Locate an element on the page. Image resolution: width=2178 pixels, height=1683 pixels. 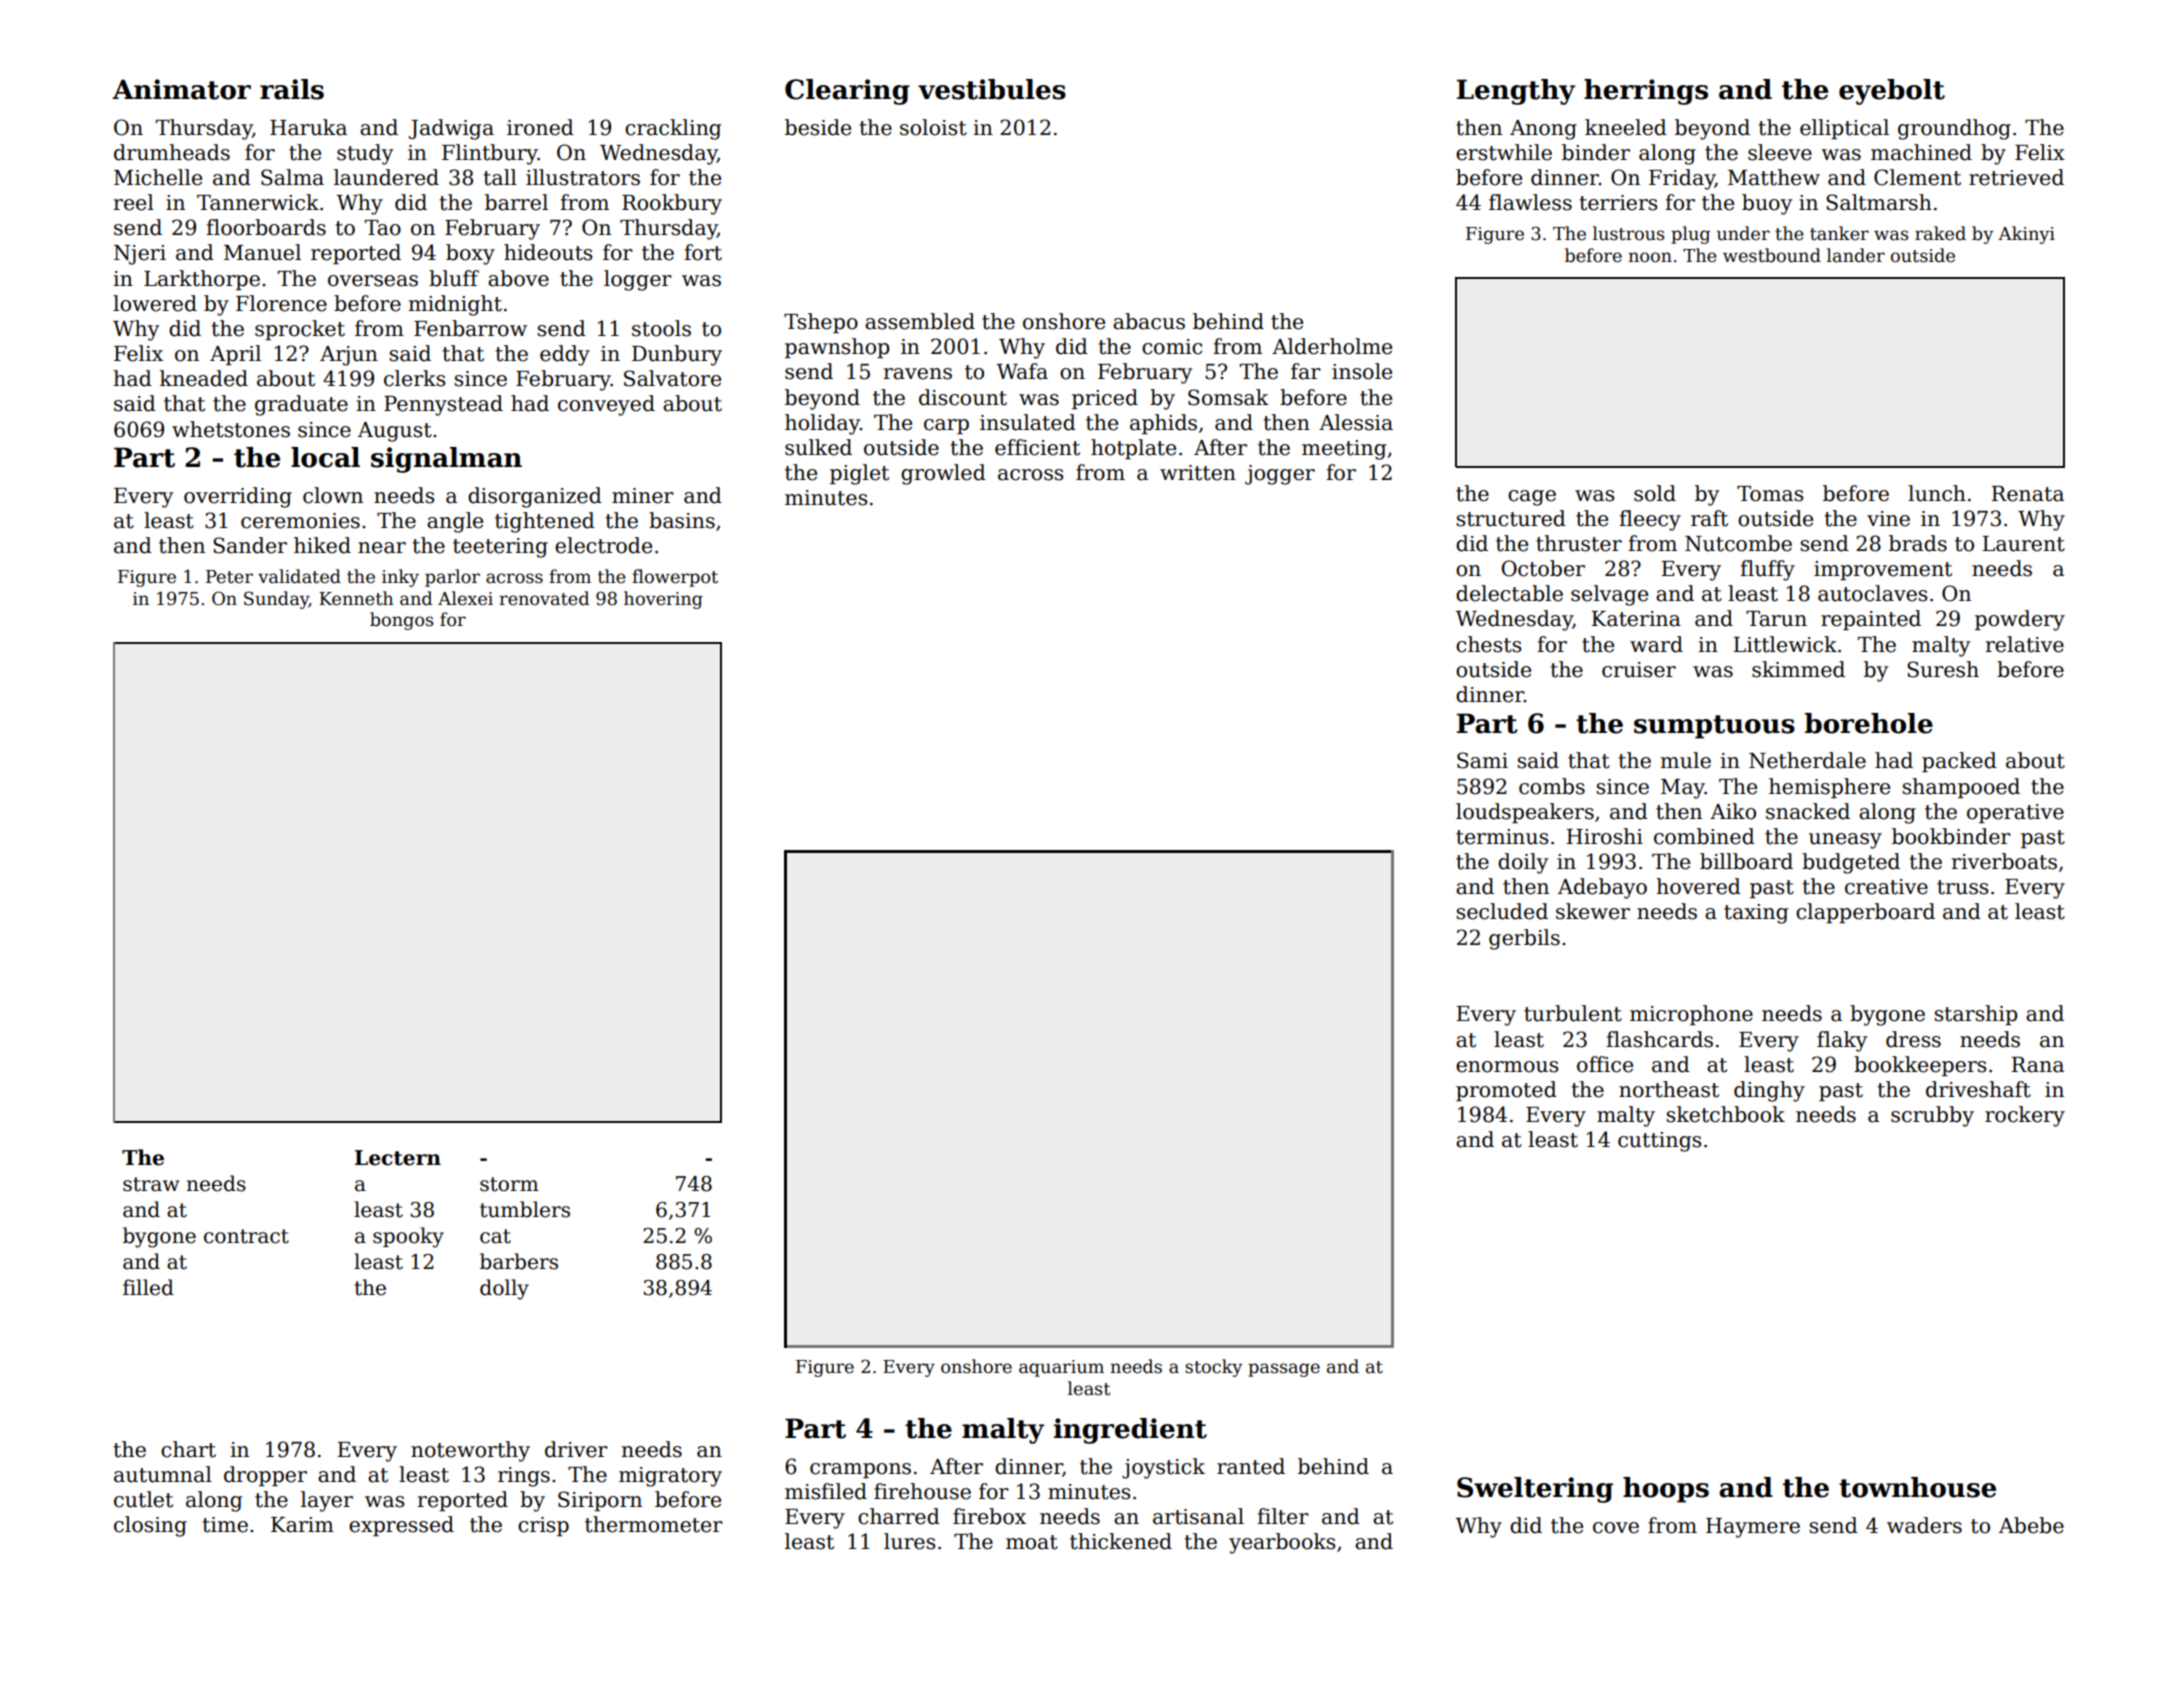
signalman is located at coordinates (446, 460).
